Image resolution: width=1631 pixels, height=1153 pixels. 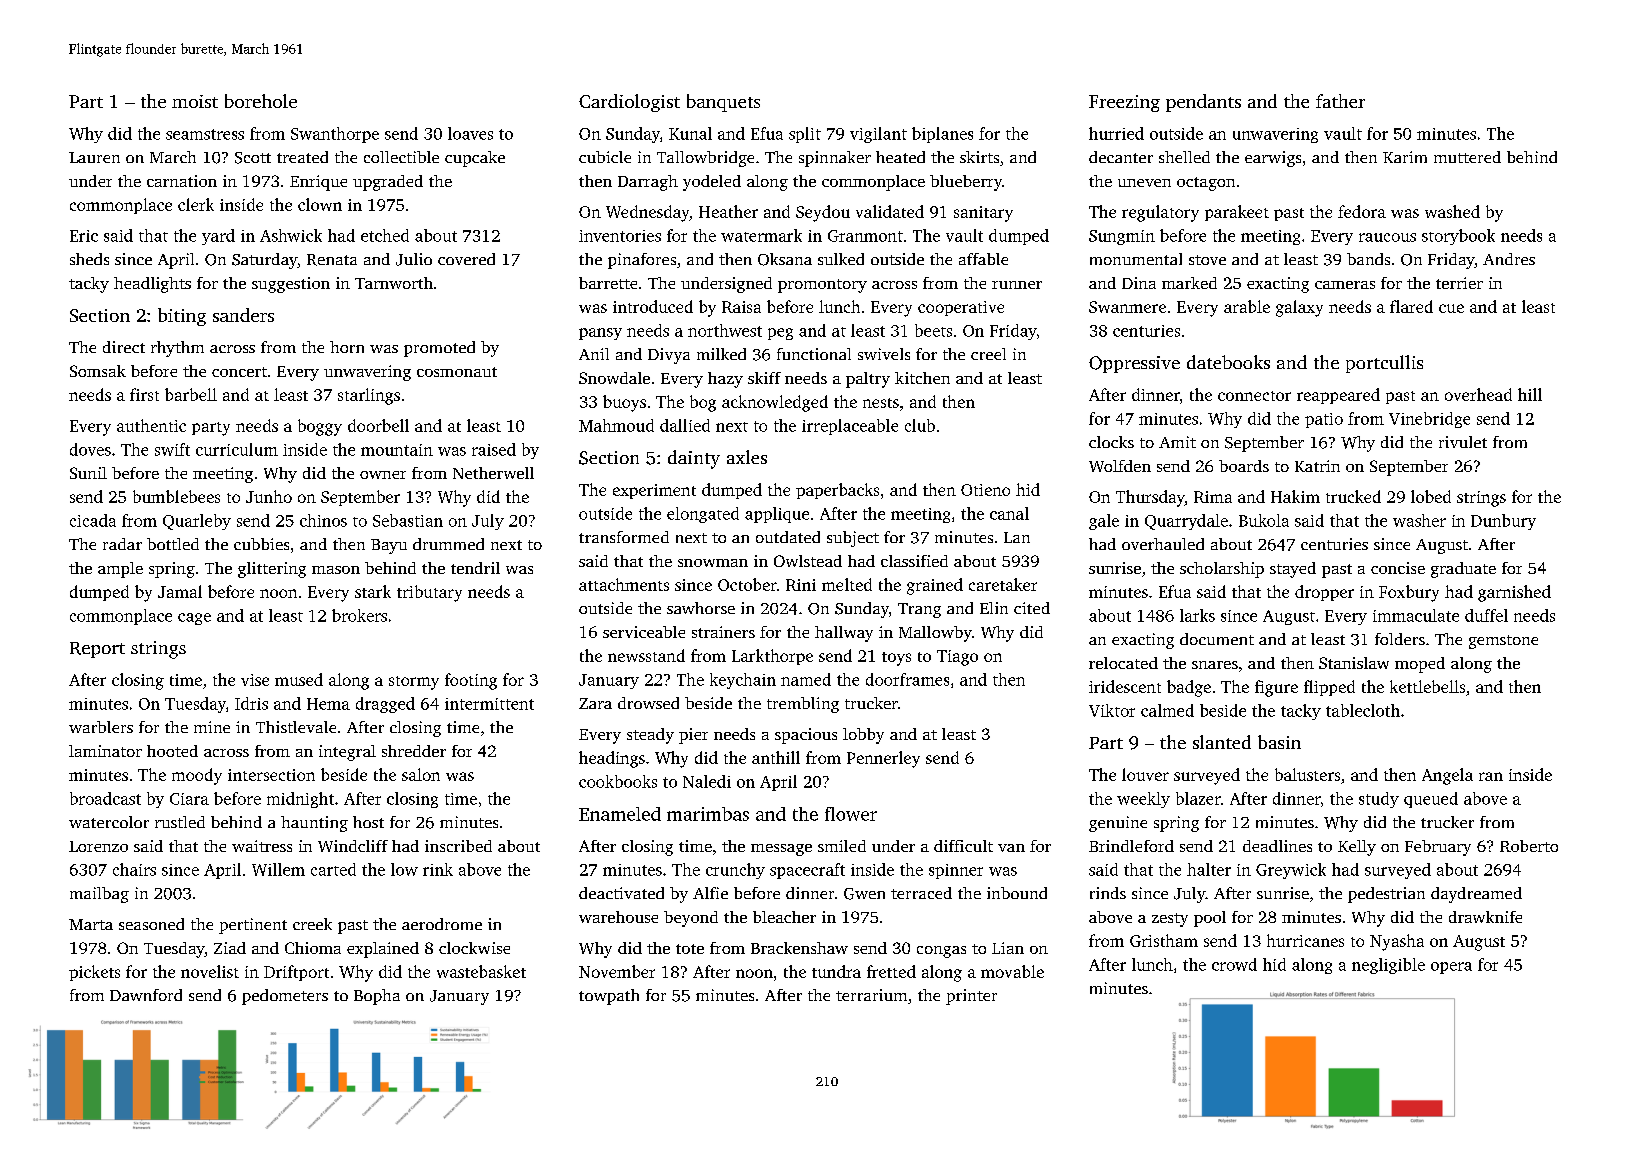 What do you see at coordinates (120, 570) in the document?
I see `ample` at bounding box center [120, 570].
